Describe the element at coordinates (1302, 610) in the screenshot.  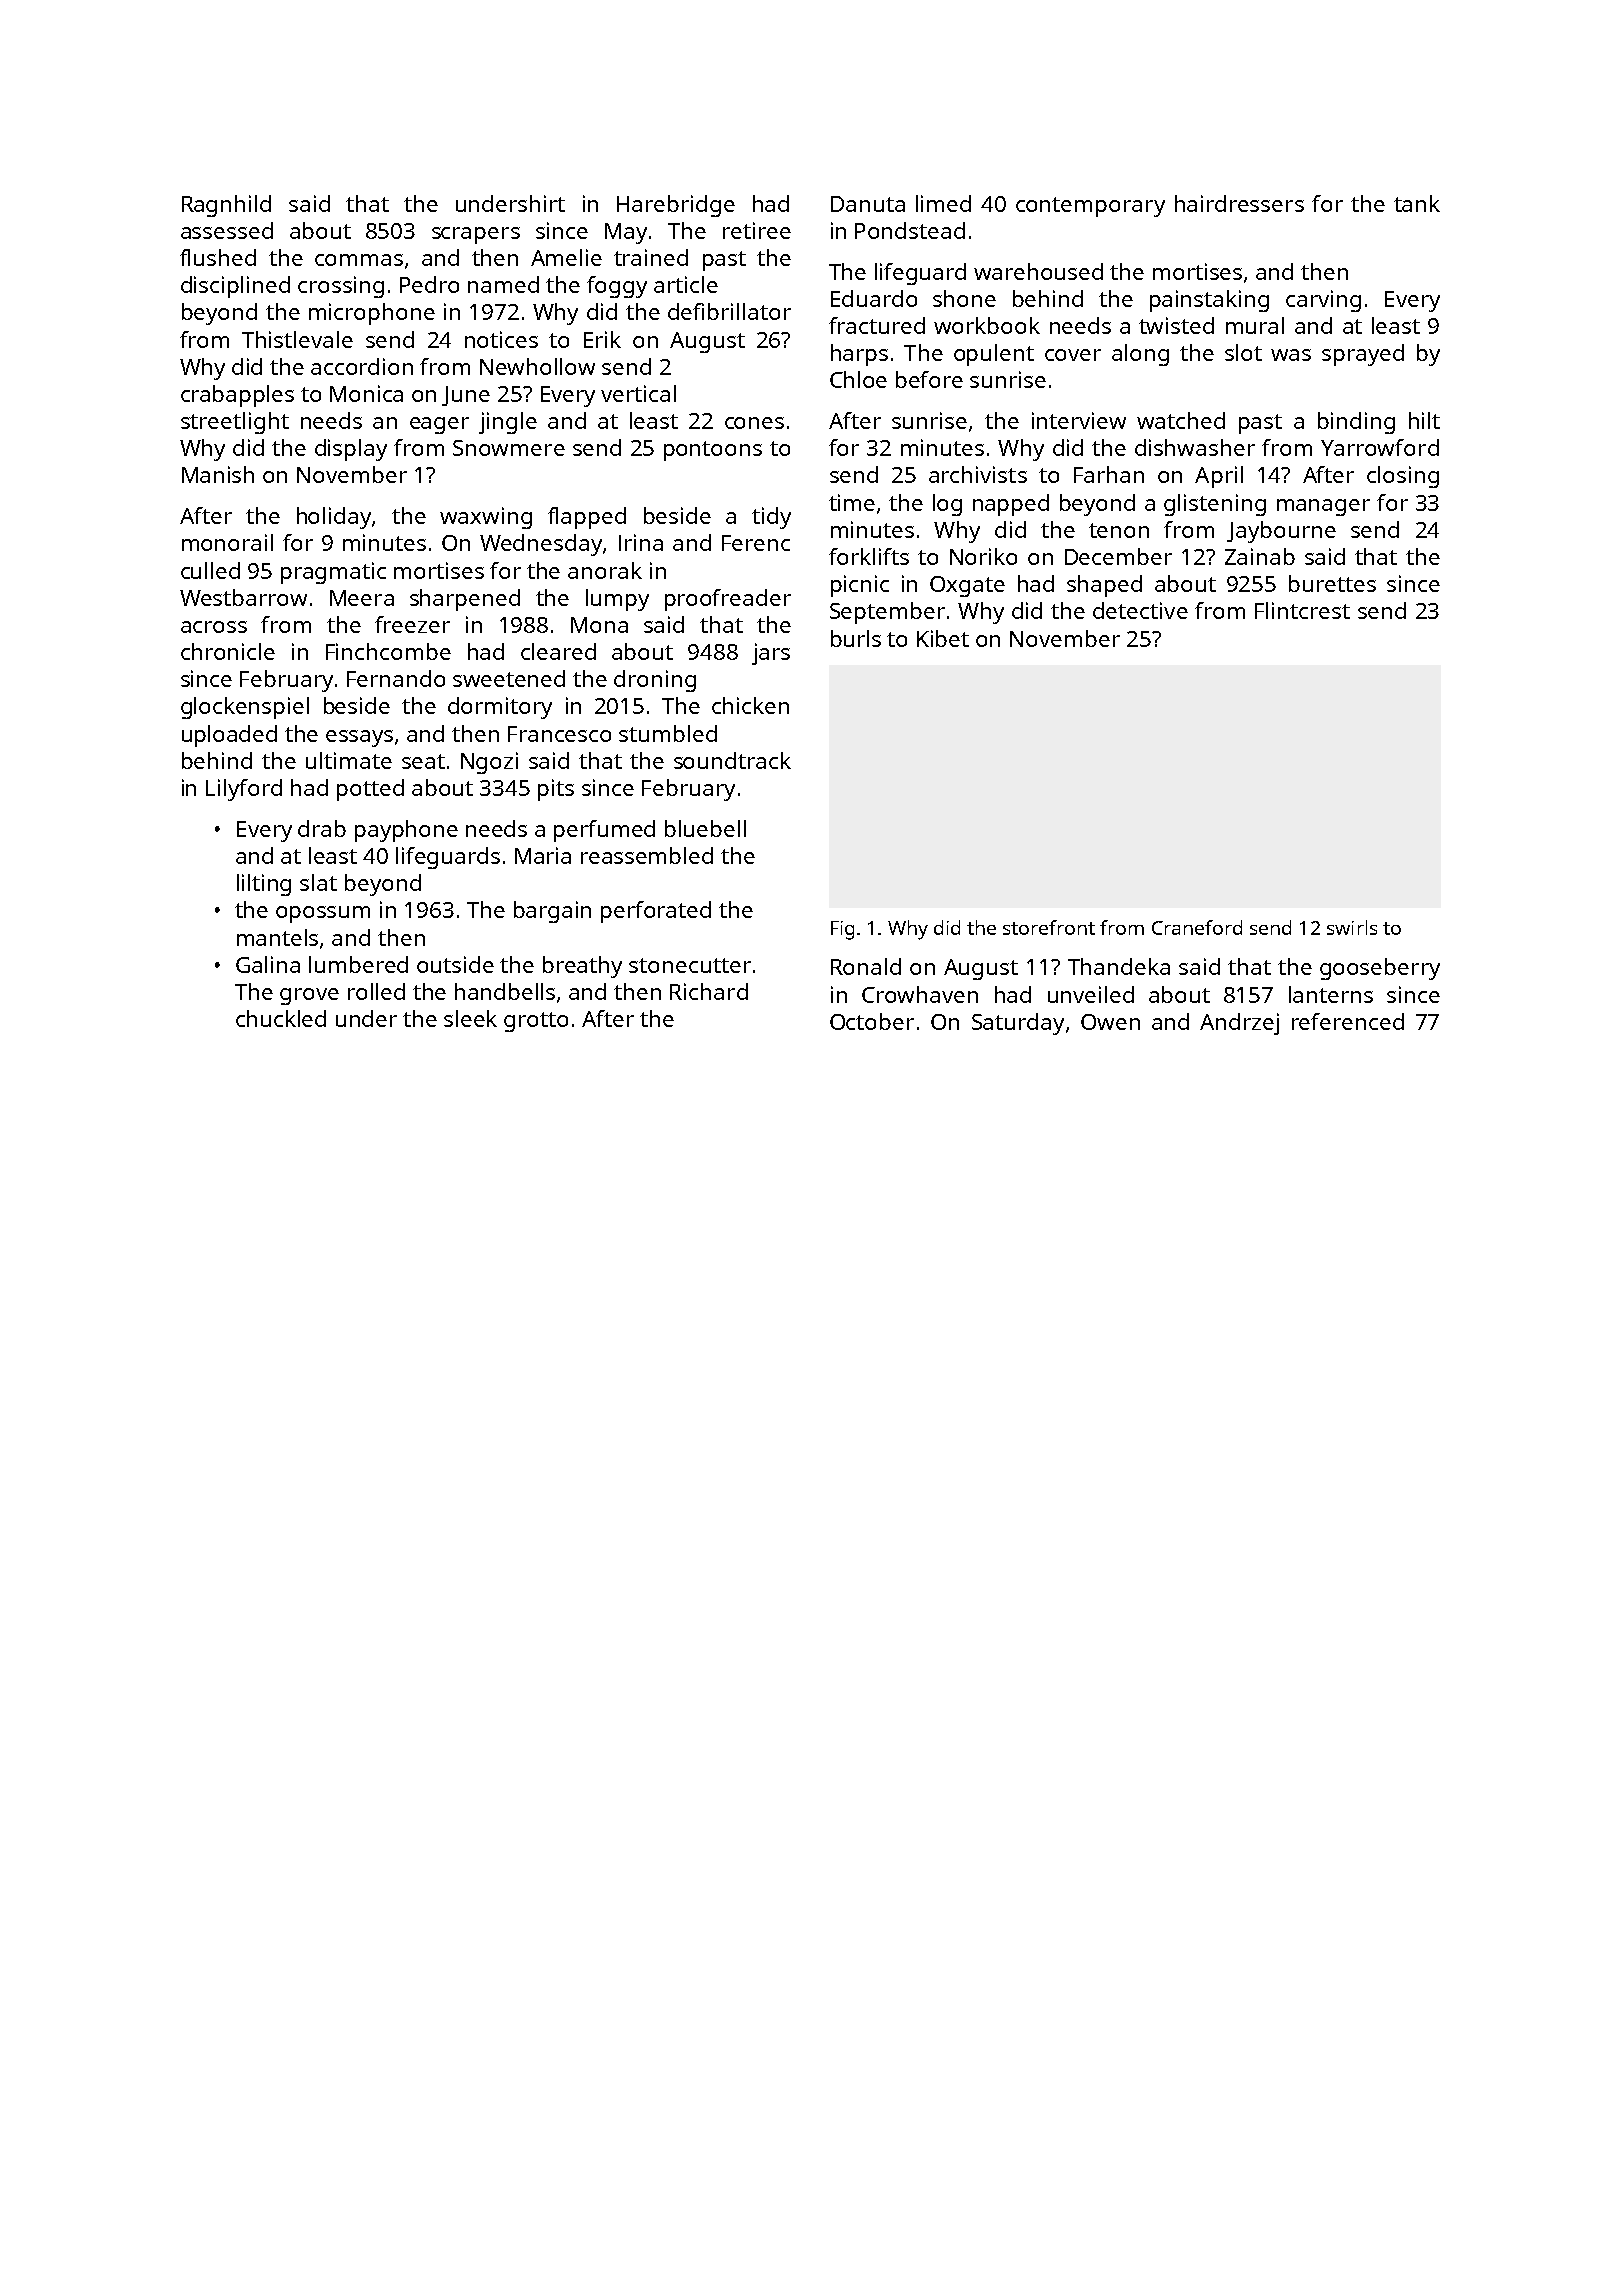
I see `Flintcrest` at that location.
